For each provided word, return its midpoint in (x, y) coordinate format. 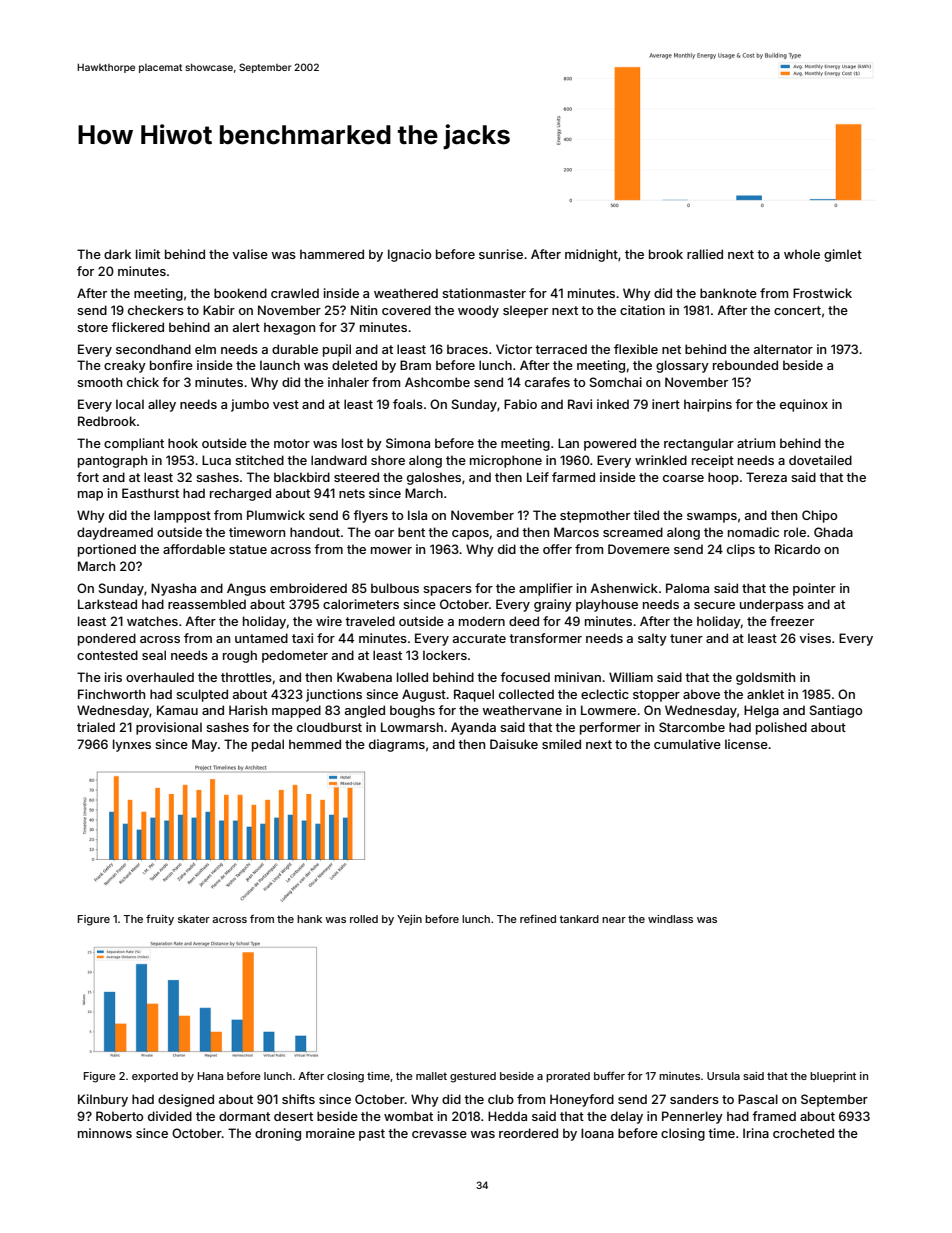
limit (148, 254)
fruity (160, 920)
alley (162, 405)
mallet (431, 1076)
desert (293, 1116)
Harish (248, 710)
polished (781, 728)
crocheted (803, 1133)
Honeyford (582, 1100)
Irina (756, 1133)
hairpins (708, 405)
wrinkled (661, 460)
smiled (561, 744)
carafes (547, 382)
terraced (561, 349)
